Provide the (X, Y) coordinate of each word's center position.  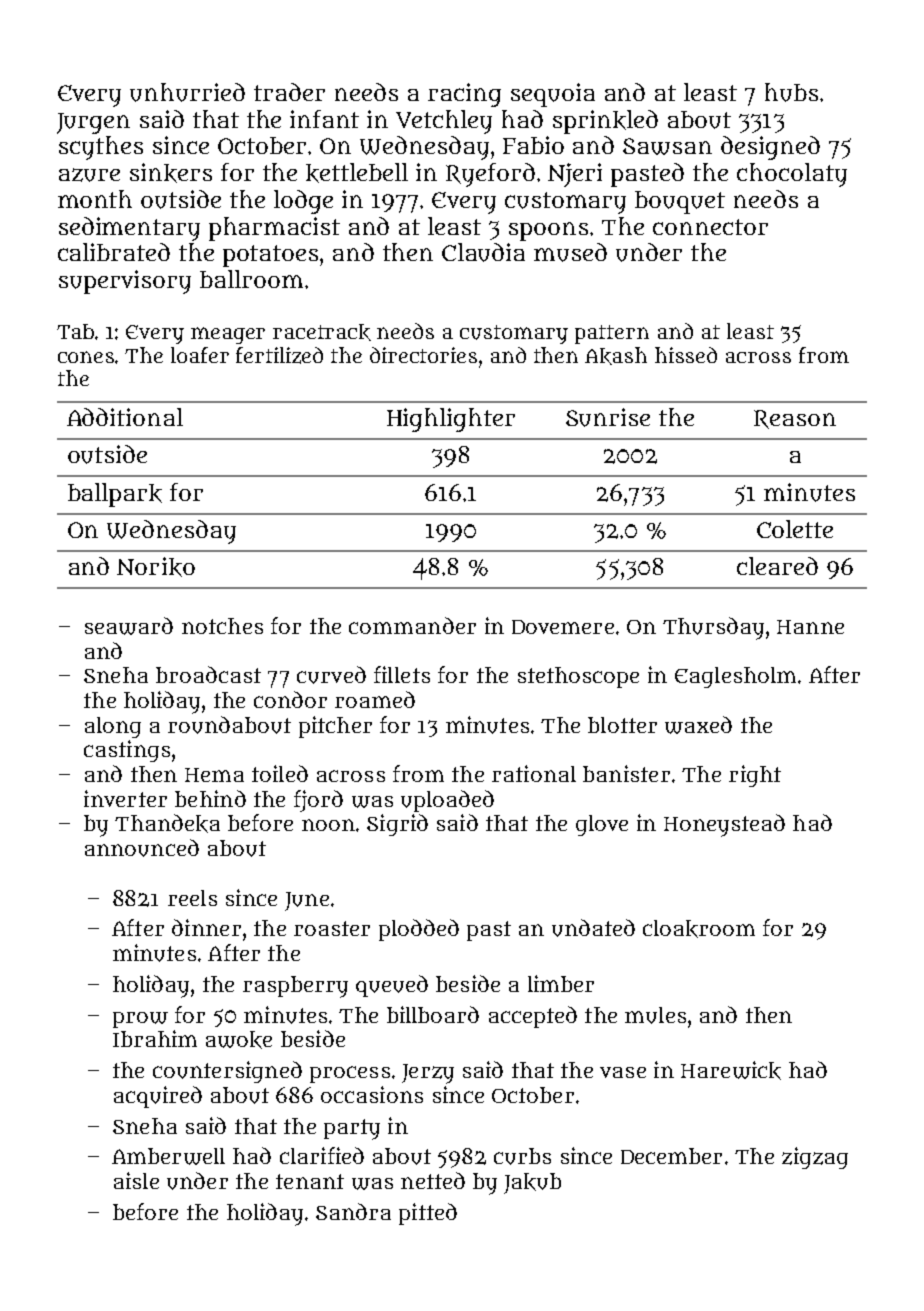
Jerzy (428, 1074)
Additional (125, 417)
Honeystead (724, 825)
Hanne (810, 627)
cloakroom (699, 929)
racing (464, 95)
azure (89, 175)
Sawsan (667, 146)
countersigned (227, 1072)
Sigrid (397, 825)
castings (127, 751)
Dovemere (563, 627)
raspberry (295, 987)
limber (561, 983)
